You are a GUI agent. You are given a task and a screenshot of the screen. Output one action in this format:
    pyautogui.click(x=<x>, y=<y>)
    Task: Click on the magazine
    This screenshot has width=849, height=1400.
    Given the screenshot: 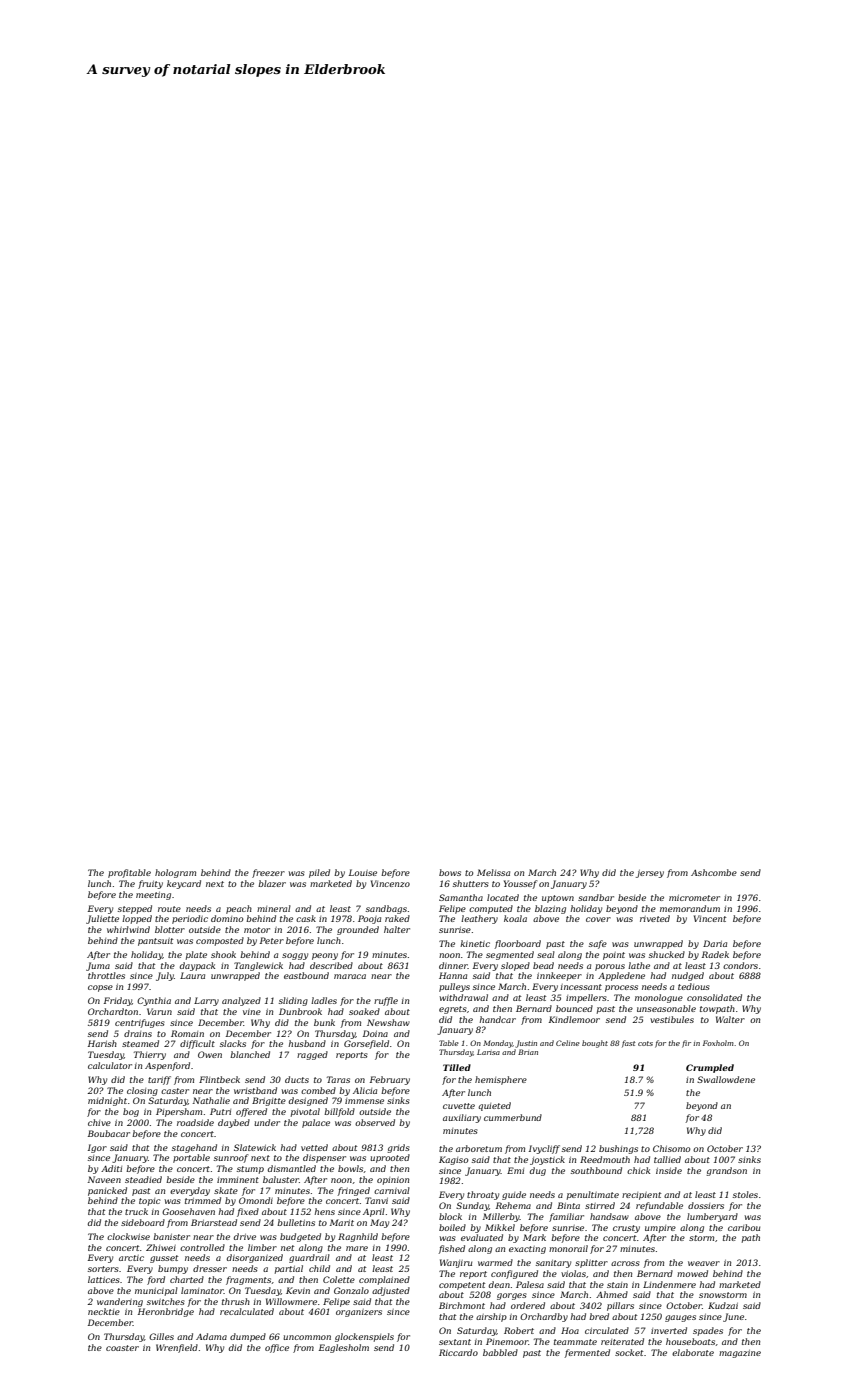 What is the action you would take?
    pyautogui.click(x=740, y=1354)
